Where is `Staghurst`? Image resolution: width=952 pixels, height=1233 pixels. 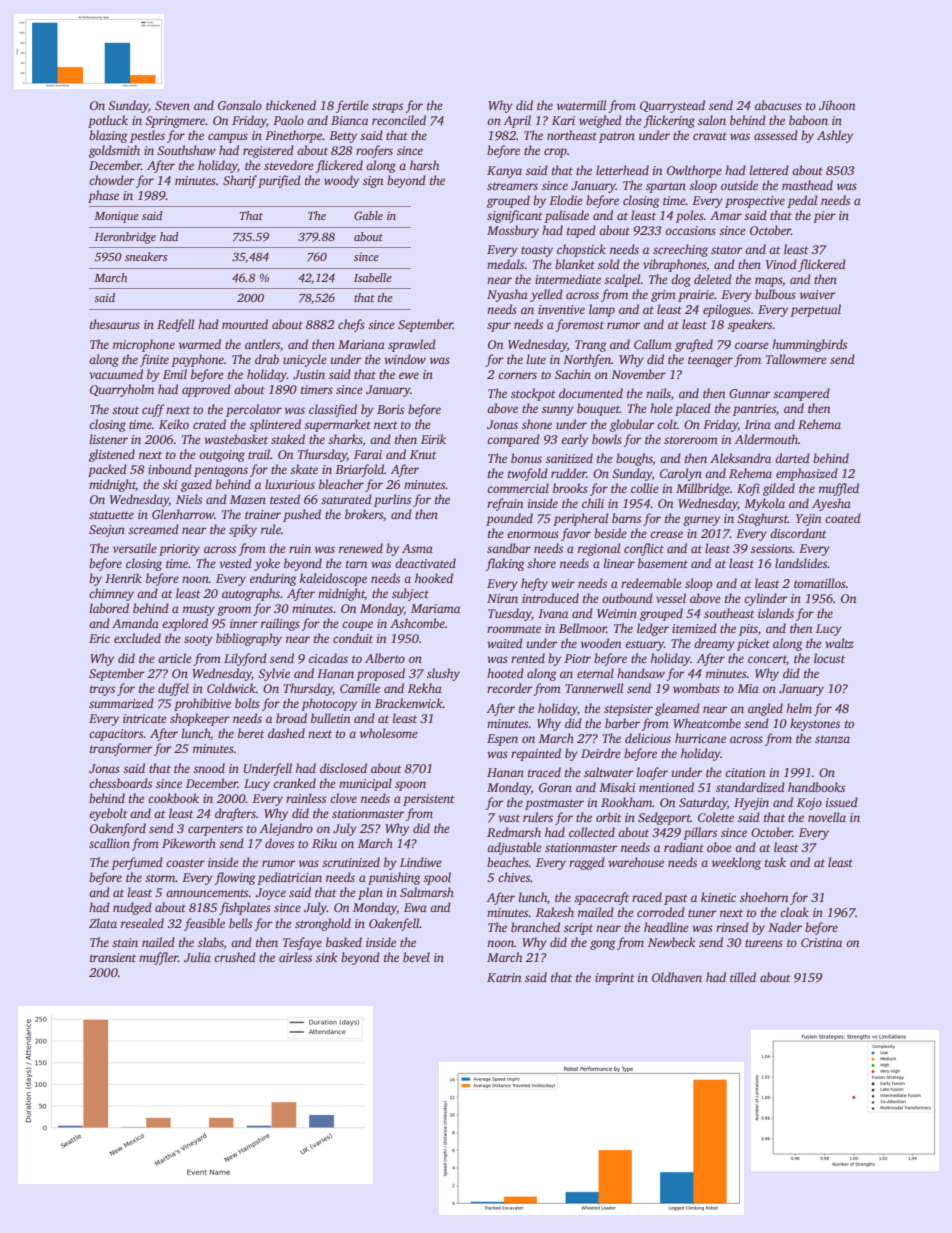 Staghurst is located at coordinates (762, 519).
